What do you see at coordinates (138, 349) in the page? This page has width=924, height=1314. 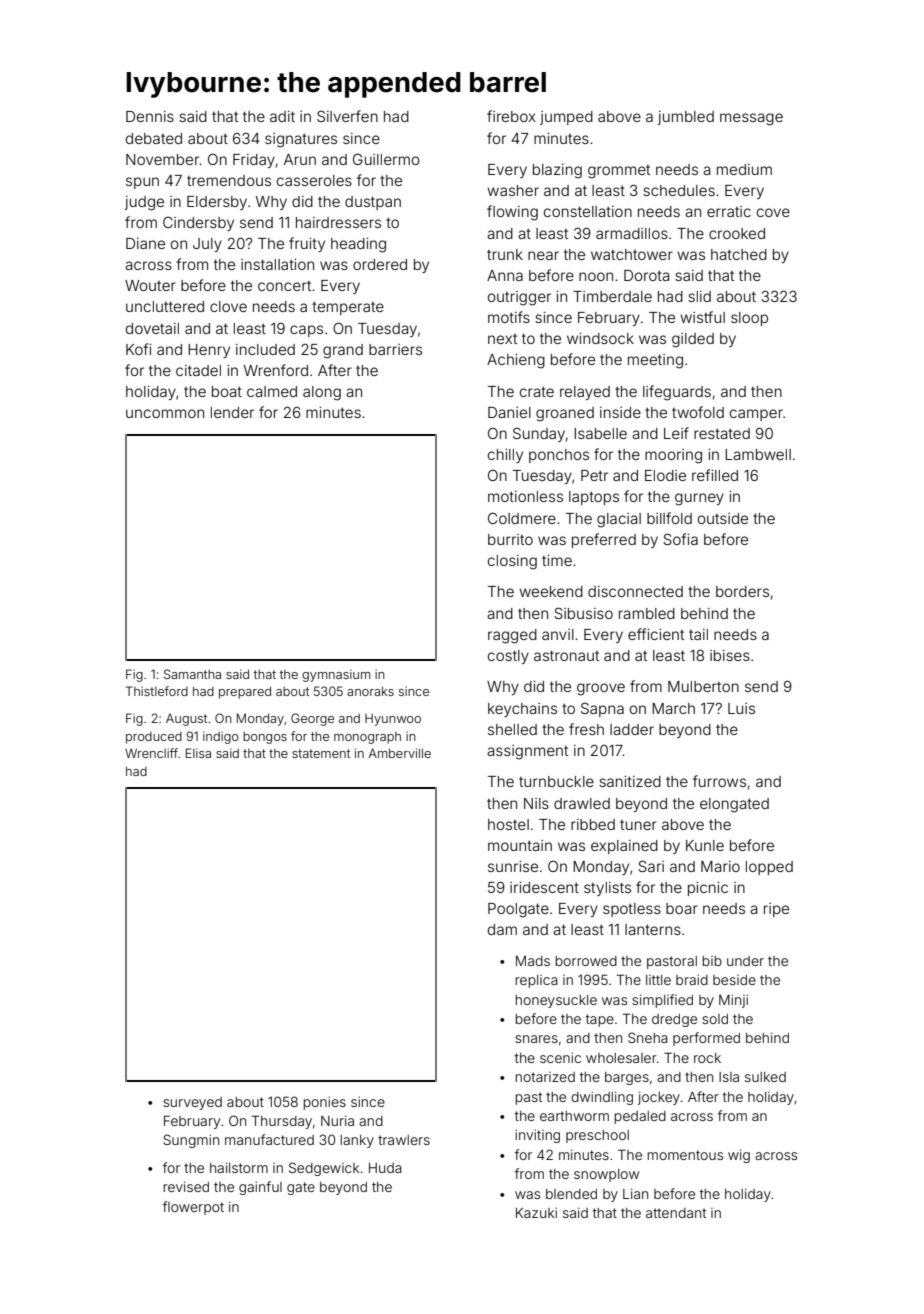 I see `Kofi` at bounding box center [138, 349].
